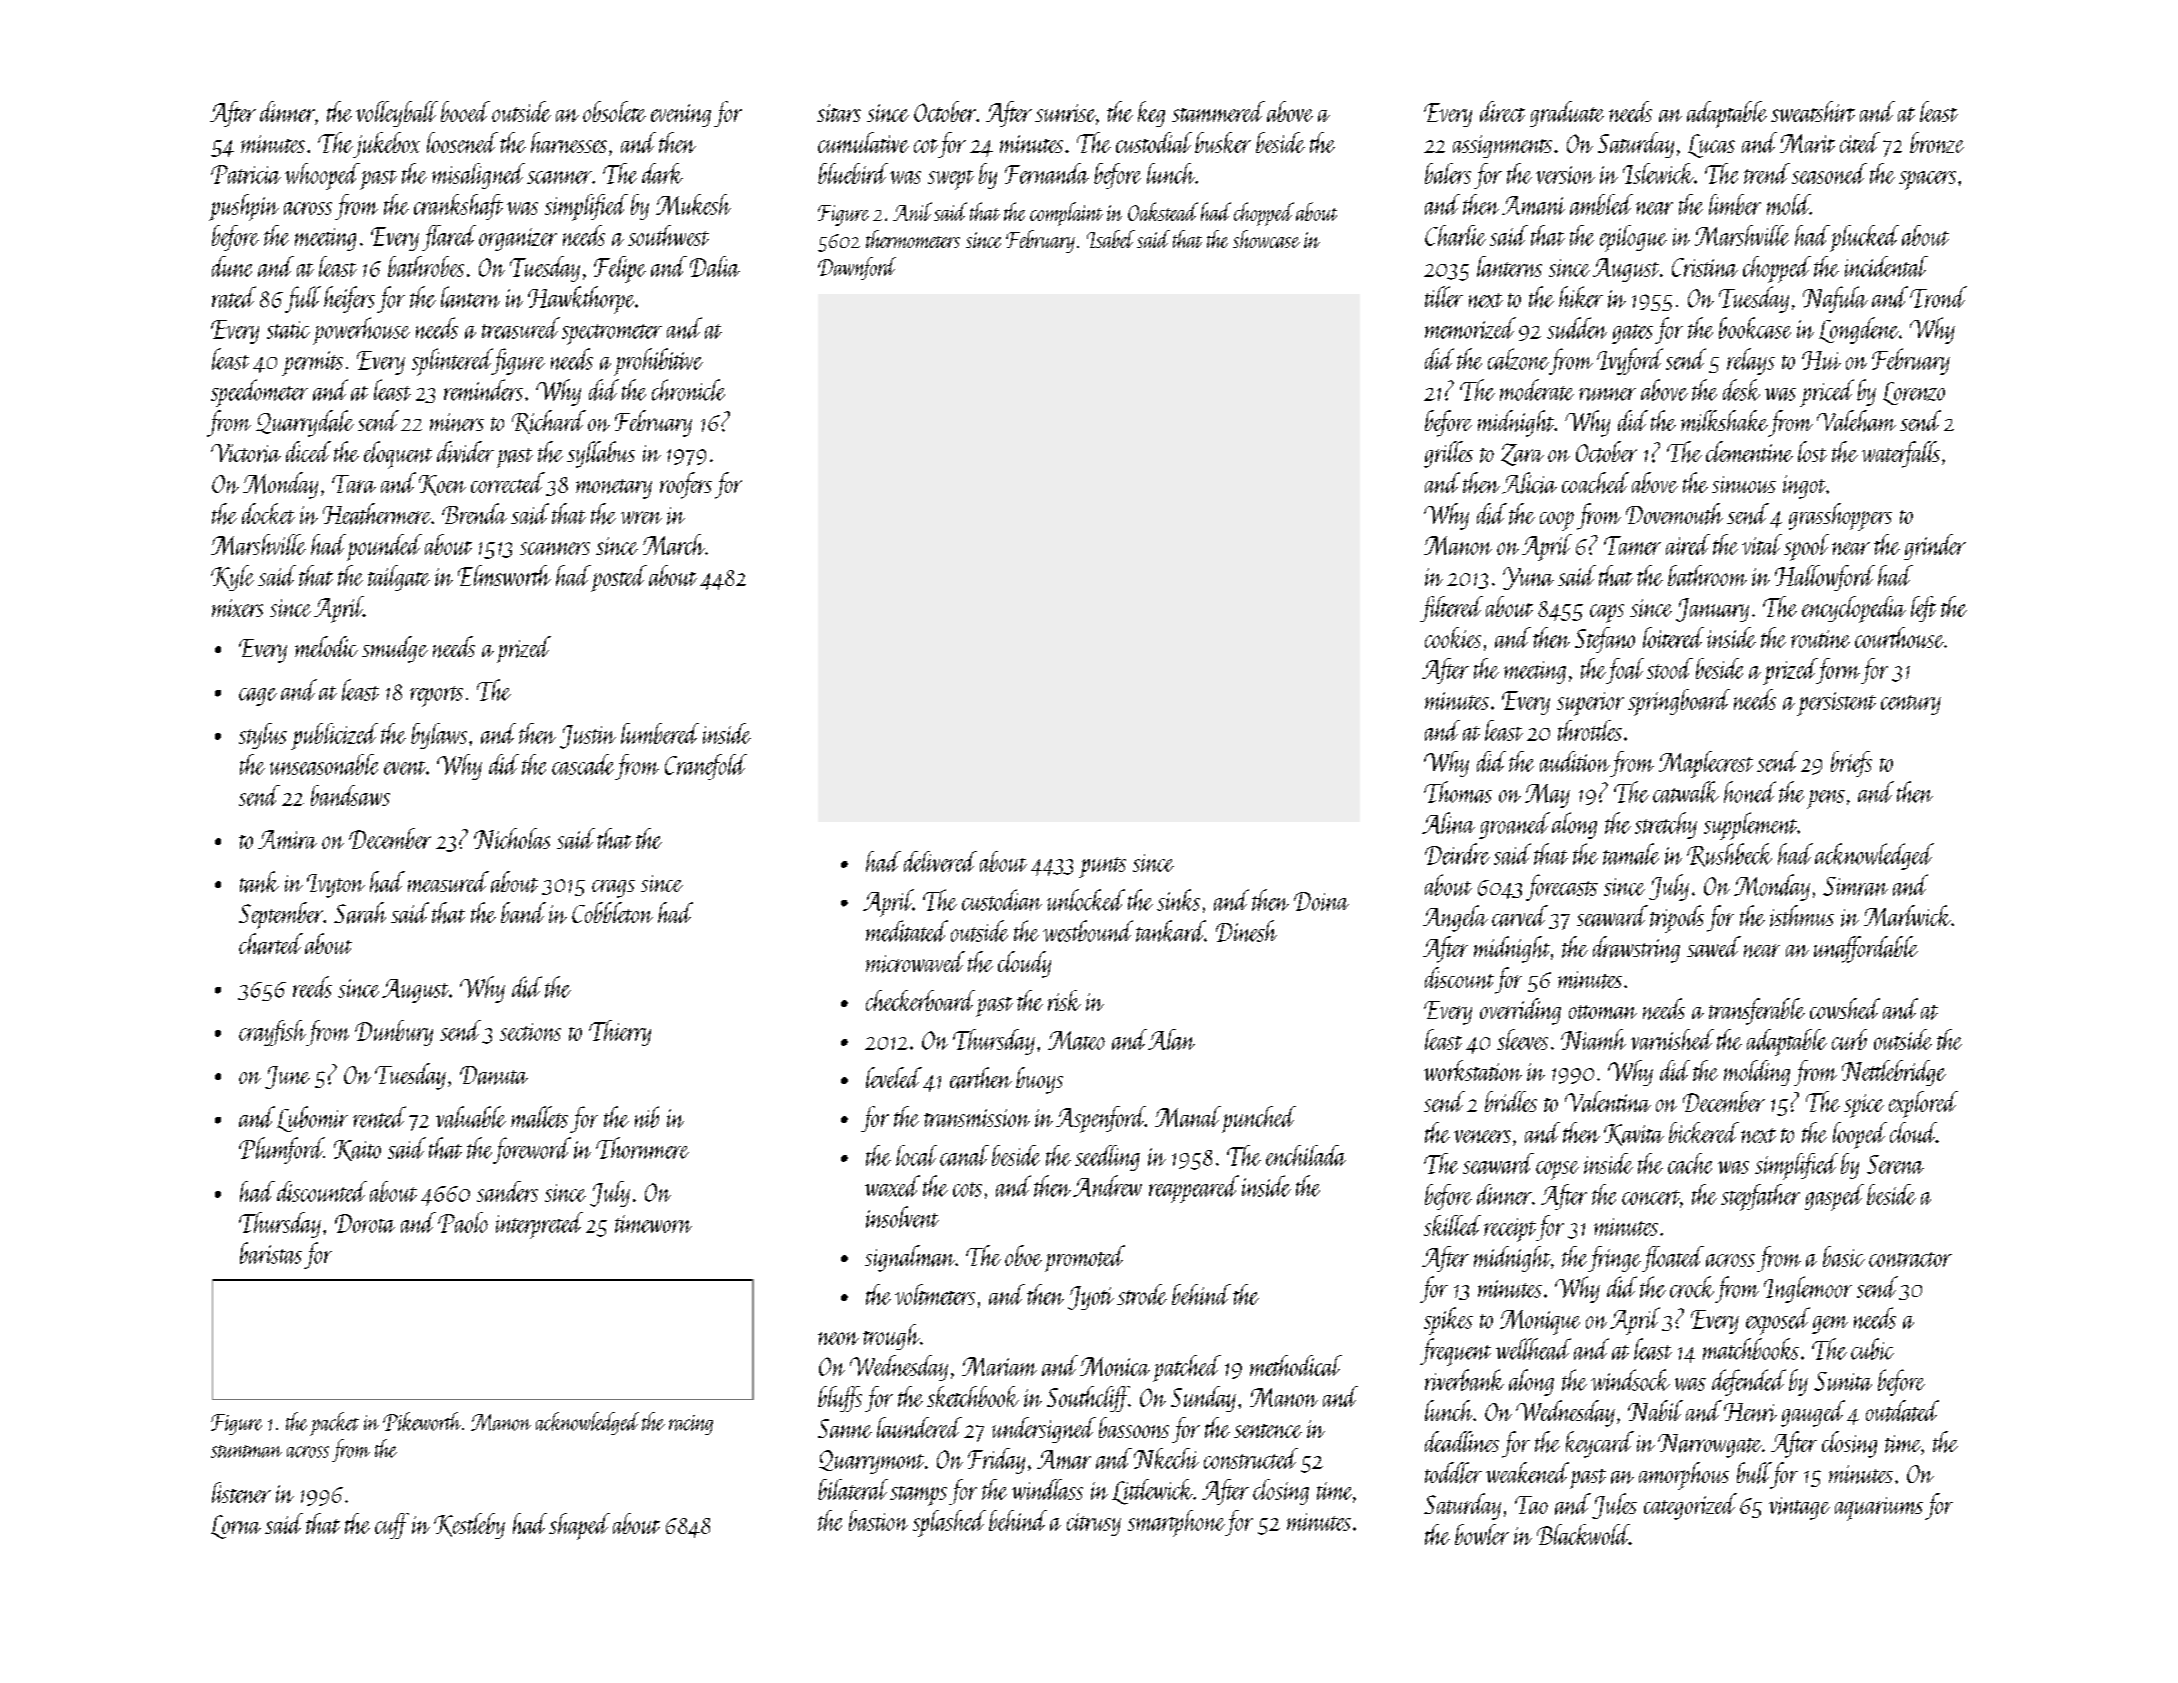  What do you see at coordinates (397, 114) in the image?
I see `volleyball` at bounding box center [397, 114].
